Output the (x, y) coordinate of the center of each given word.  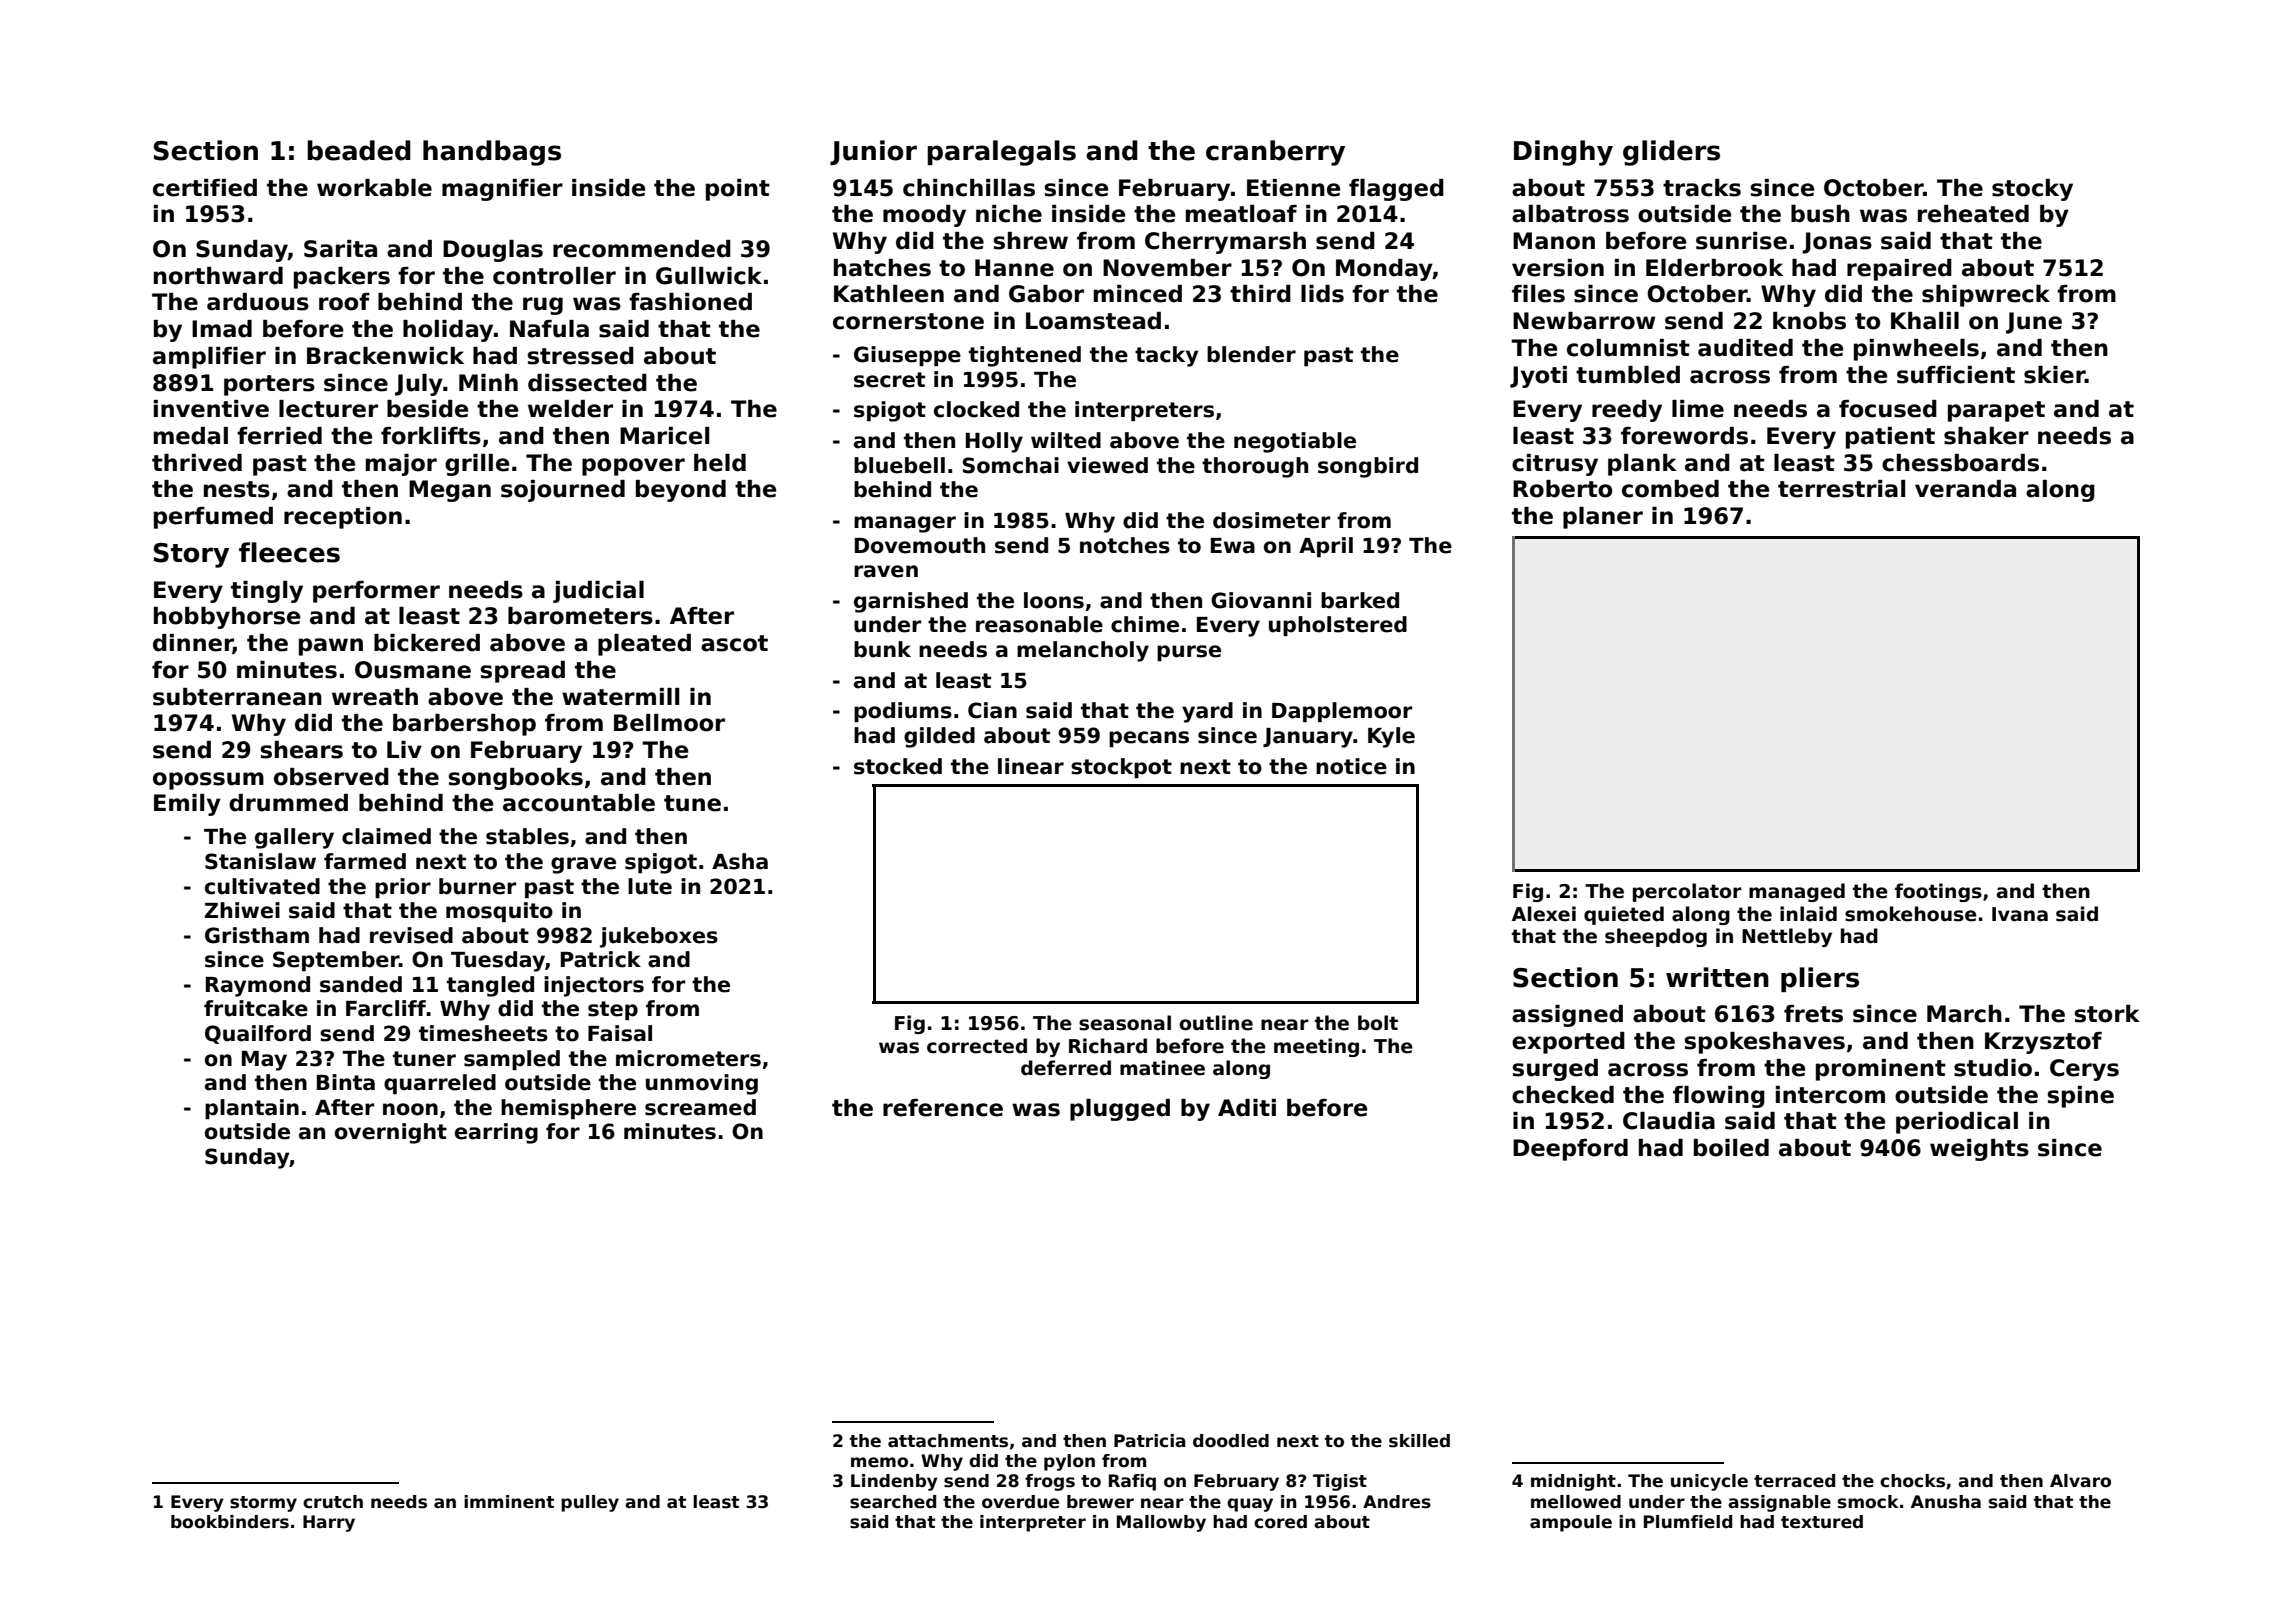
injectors (594, 986)
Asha (740, 861)
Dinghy (1563, 153)
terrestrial (1841, 489)
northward (218, 276)
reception (343, 518)
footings (1938, 892)
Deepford (1570, 1150)
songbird (1368, 467)
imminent (509, 1502)
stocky (2032, 190)
